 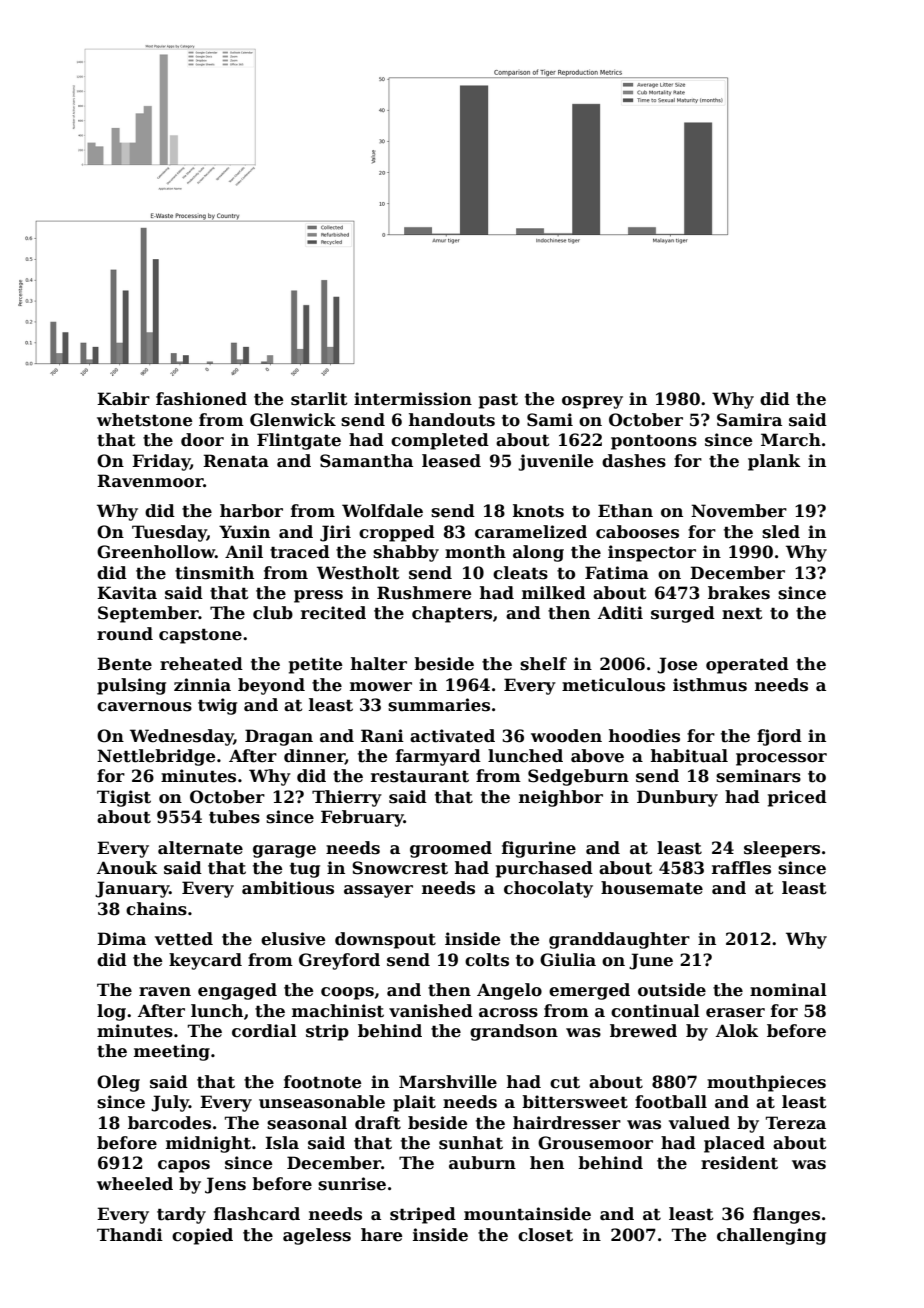 What do you see at coordinates (130, 1235) in the screenshot?
I see `Thandi` at bounding box center [130, 1235].
